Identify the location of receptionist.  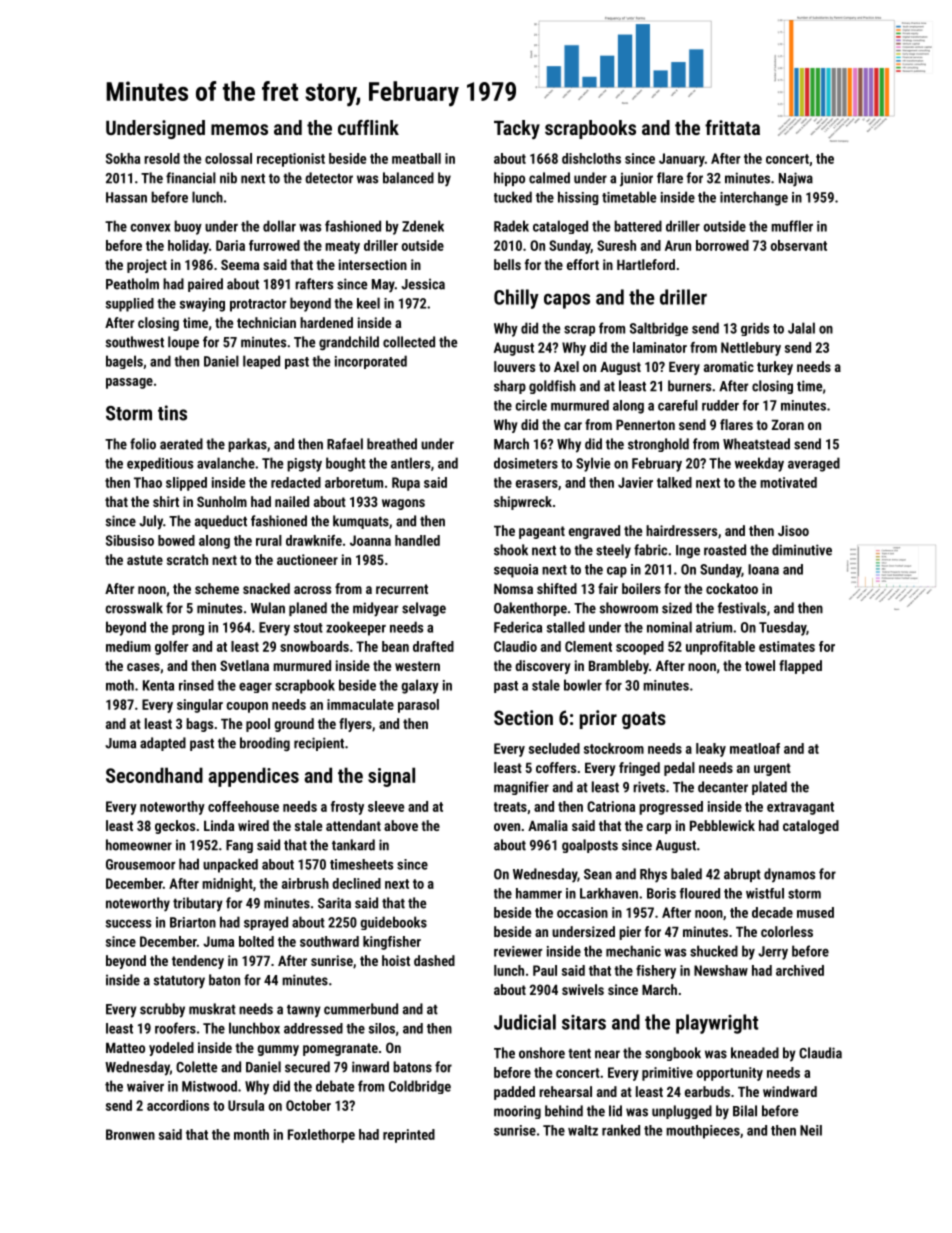
(291, 160).
